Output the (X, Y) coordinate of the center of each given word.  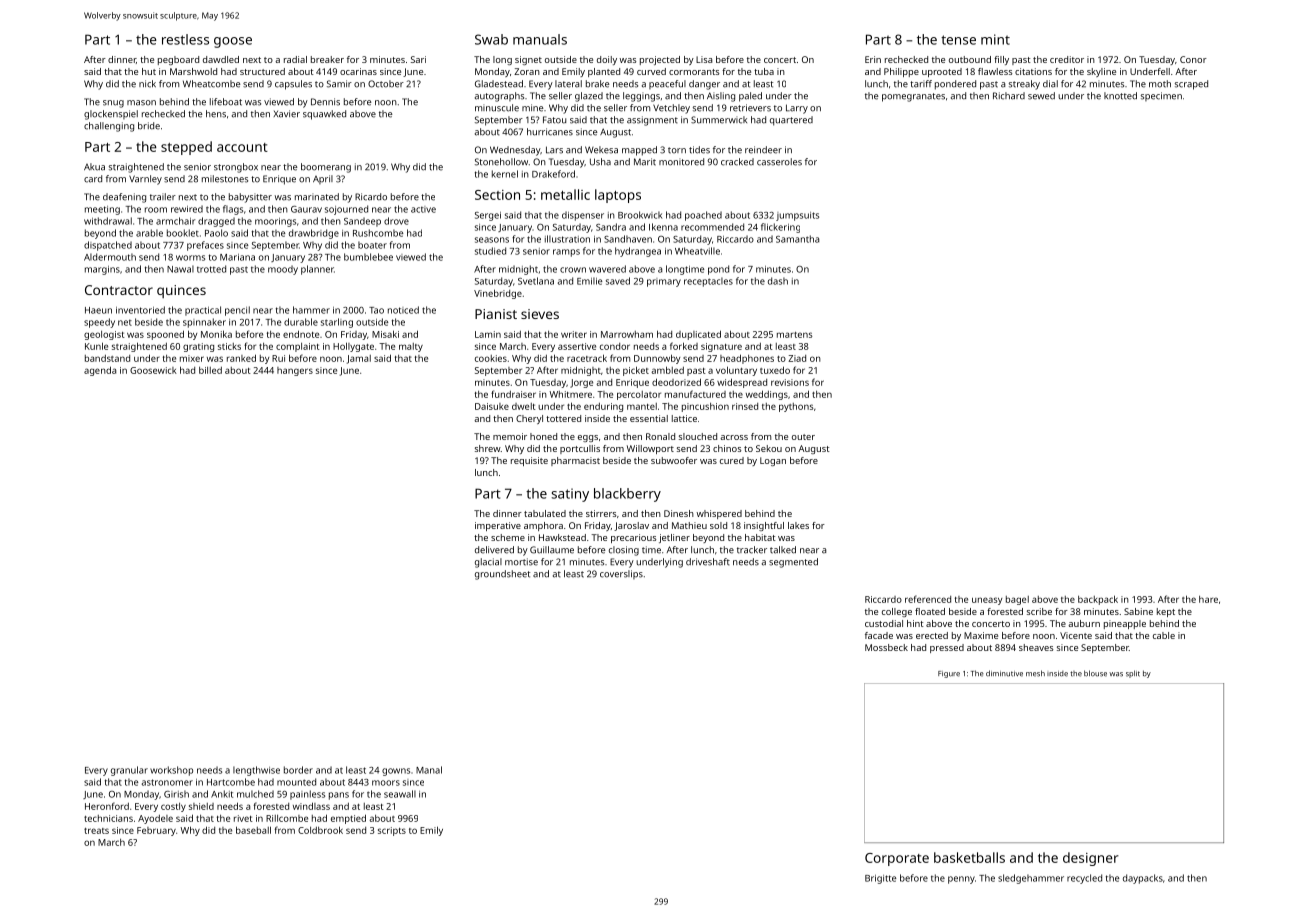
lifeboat (226, 102)
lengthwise (256, 771)
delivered (494, 550)
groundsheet (502, 575)
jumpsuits (797, 216)
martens (795, 335)
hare (1208, 599)
